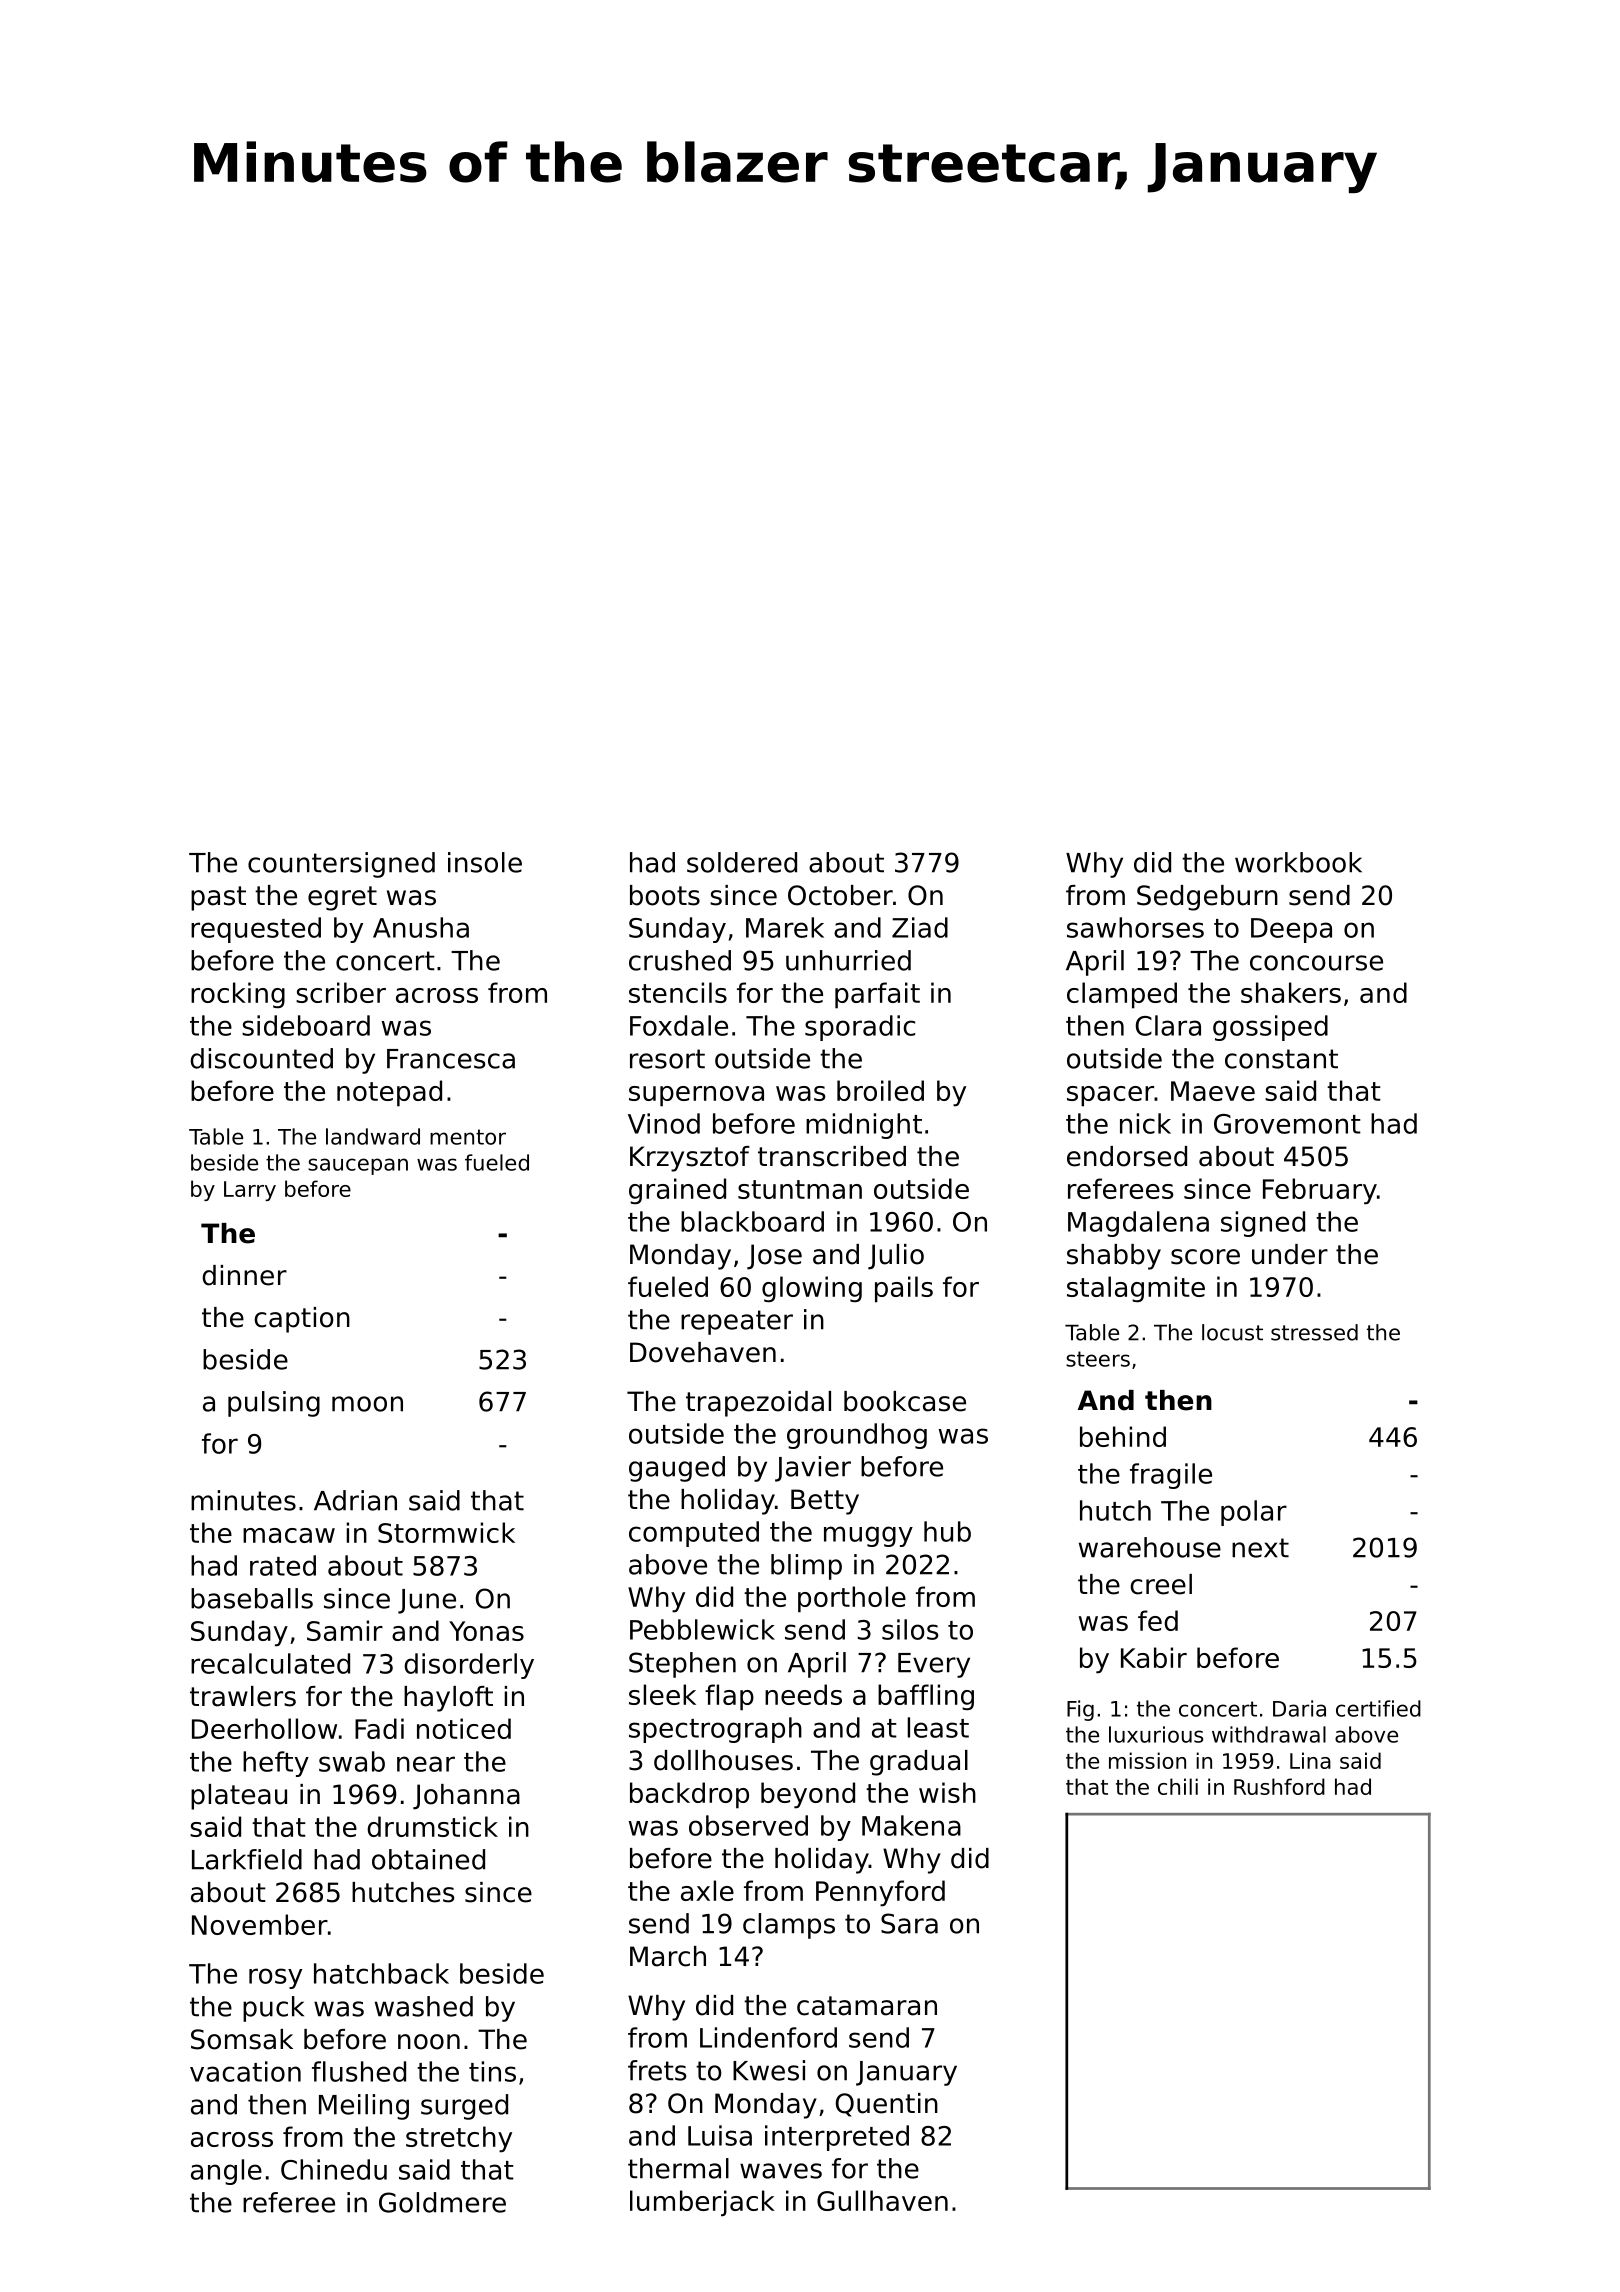 Image resolution: width=1620 pixels, height=2292 pixels. I want to click on Grovemont, so click(1287, 1124).
